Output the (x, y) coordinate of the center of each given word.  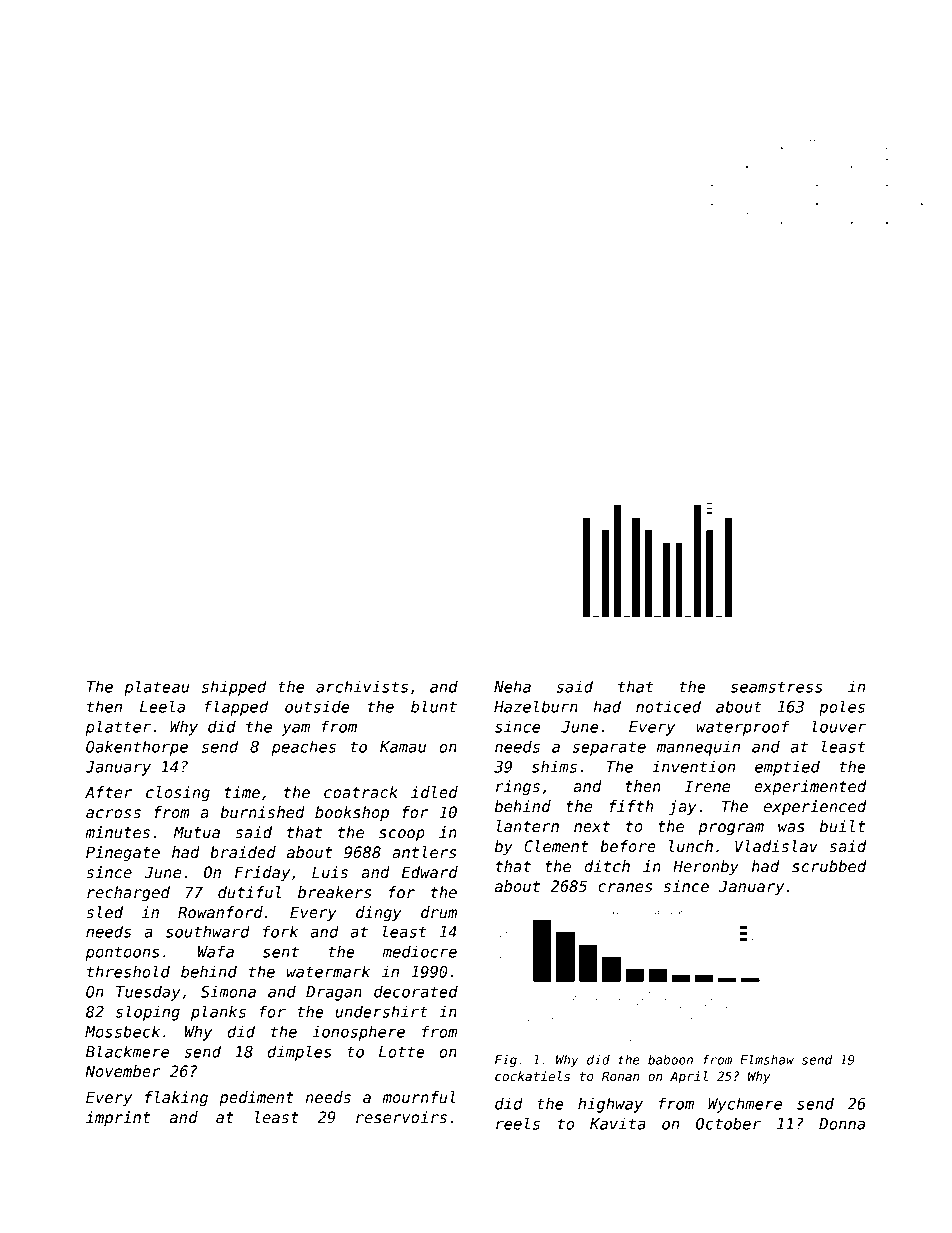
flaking (176, 1098)
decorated (416, 991)
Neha (512, 686)
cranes (625, 887)
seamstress (777, 687)
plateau (156, 688)
